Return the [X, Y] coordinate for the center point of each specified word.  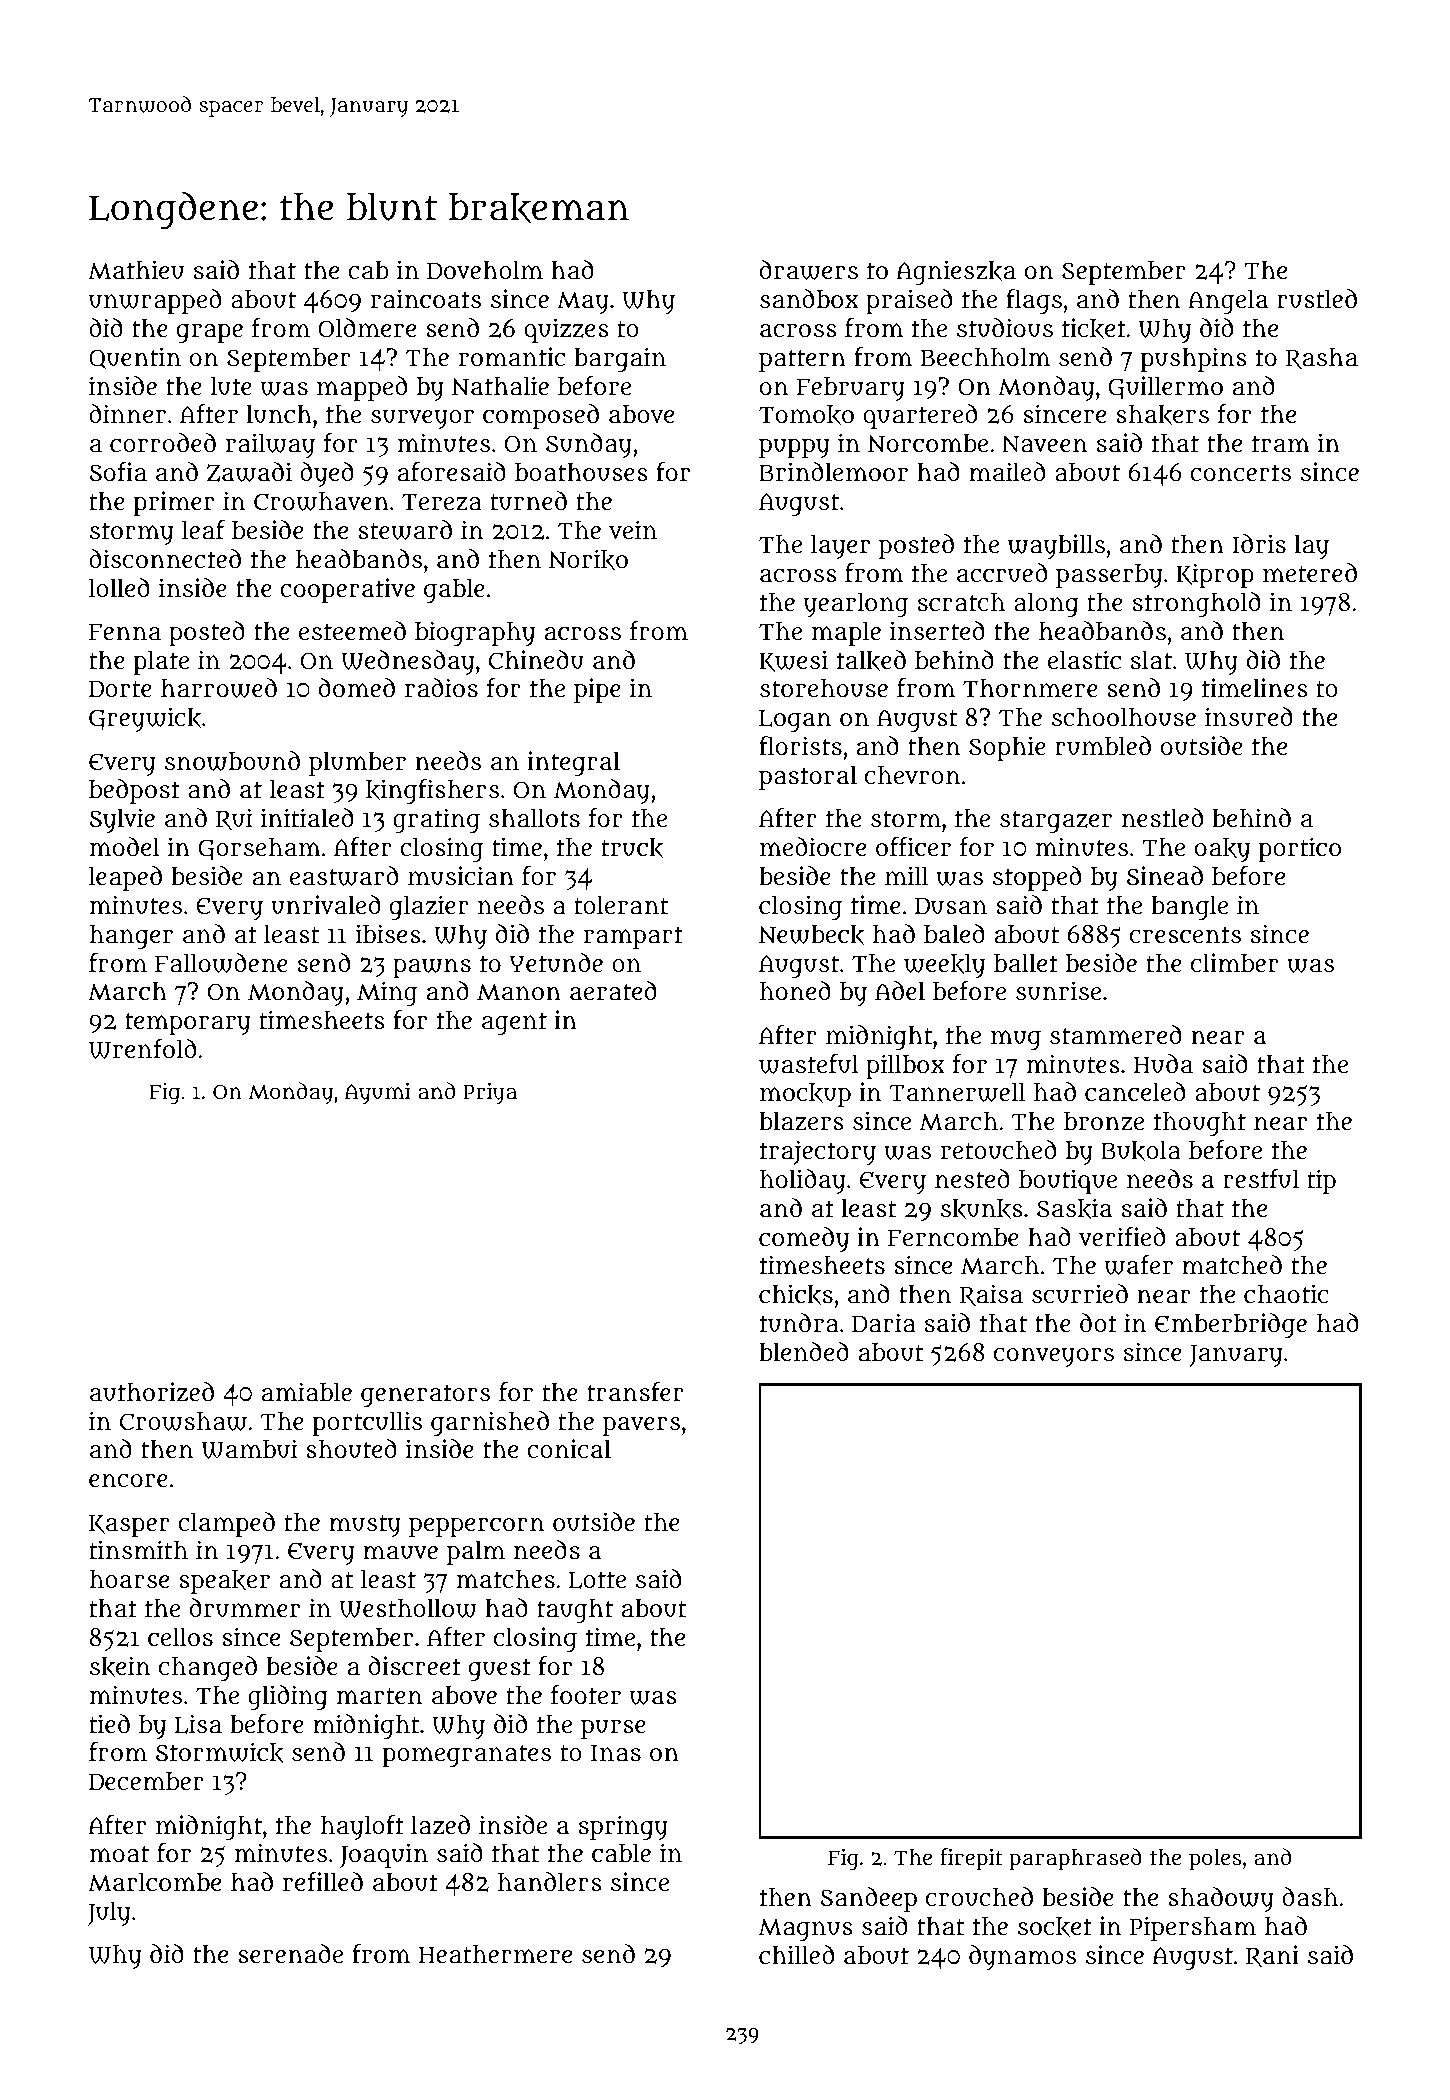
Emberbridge [1231, 1325]
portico [1300, 849]
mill [906, 875]
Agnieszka [956, 272]
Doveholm [485, 270]
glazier [429, 907]
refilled [323, 1881]
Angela [1228, 302]
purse [613, 1729]
